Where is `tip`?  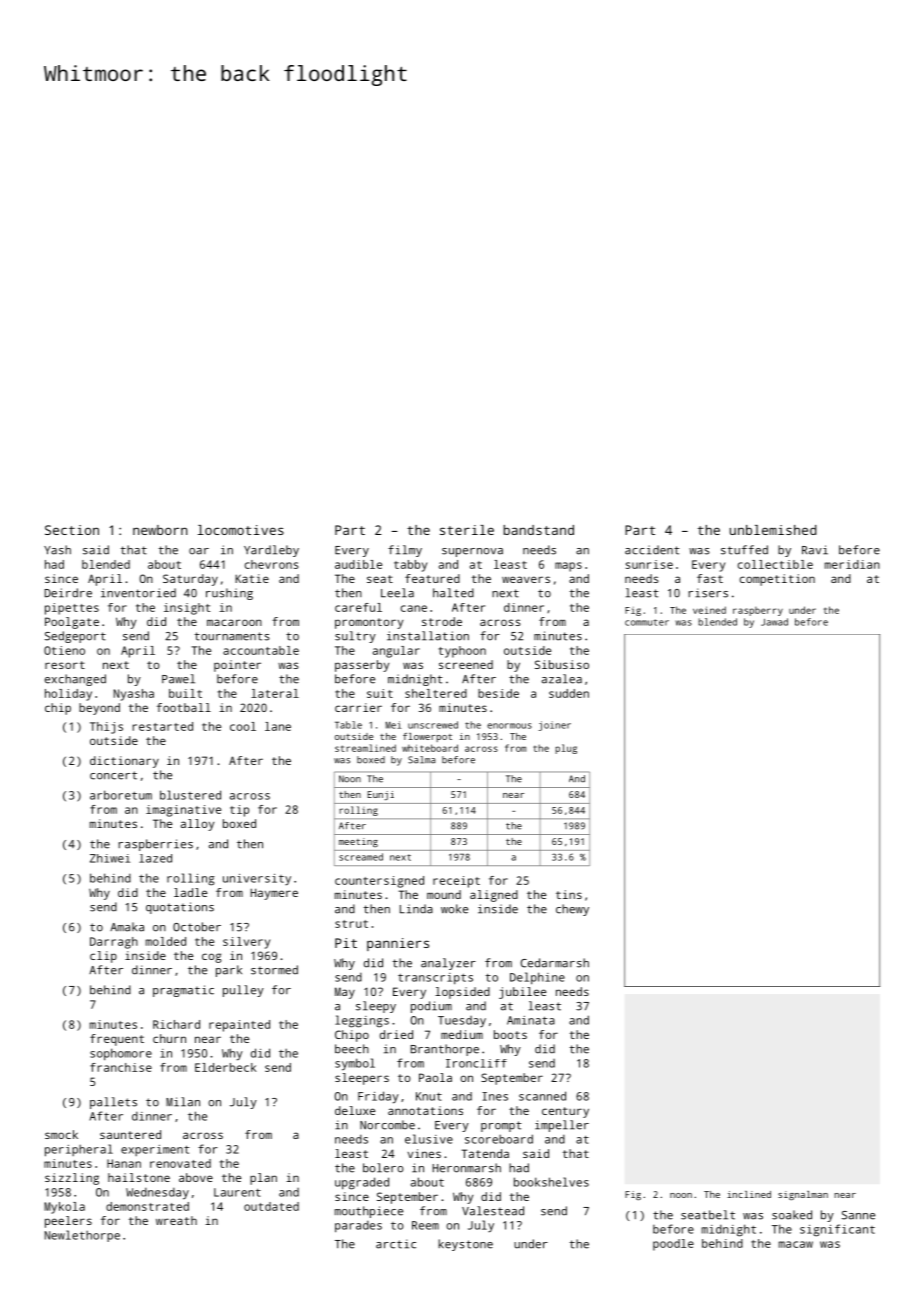
tip is located at coordinates (239, 811).
